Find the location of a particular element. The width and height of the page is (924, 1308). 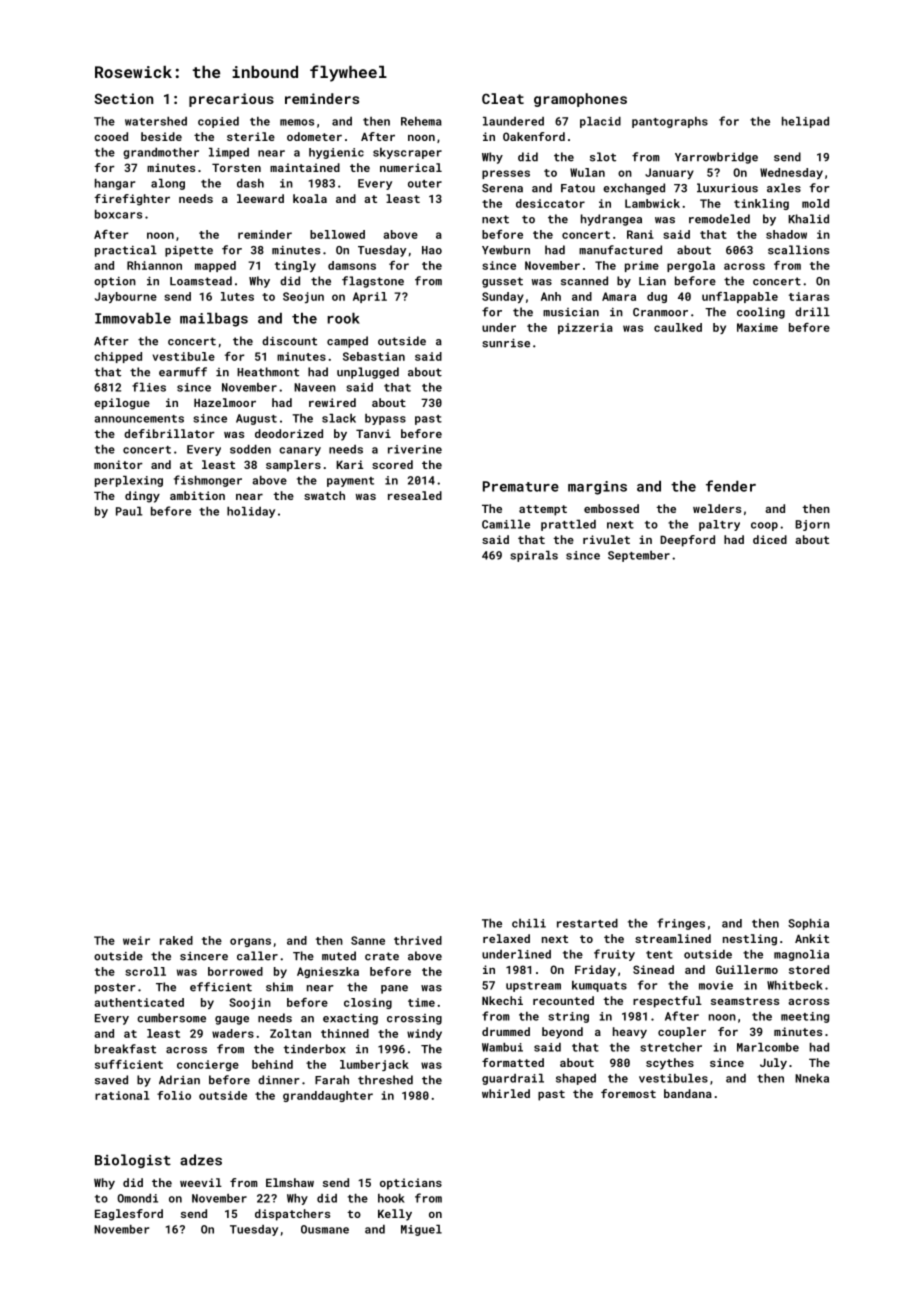

Rehema is located at coordinates (421, 121).
